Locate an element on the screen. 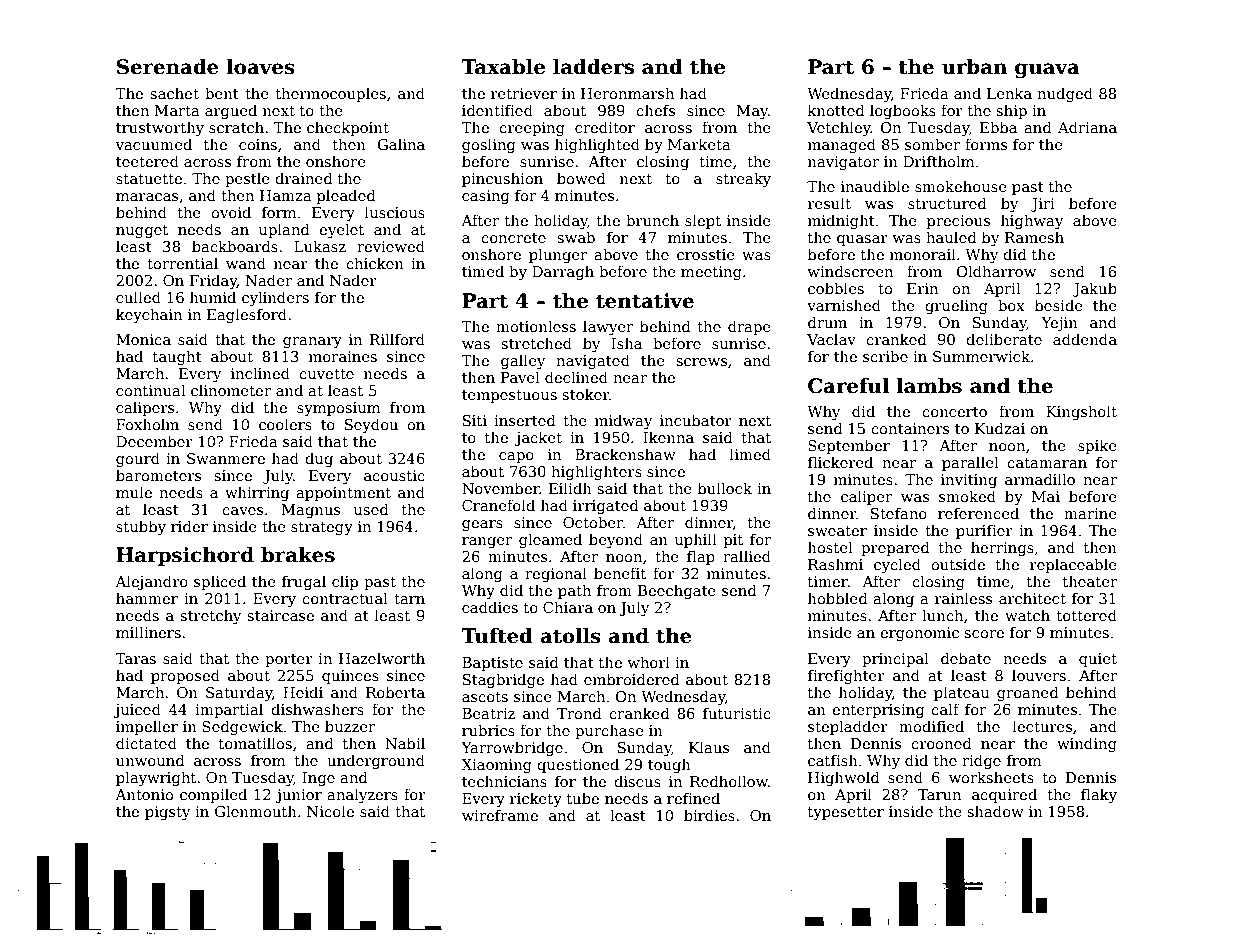  Taxable is located at coordinates (503, 67).
